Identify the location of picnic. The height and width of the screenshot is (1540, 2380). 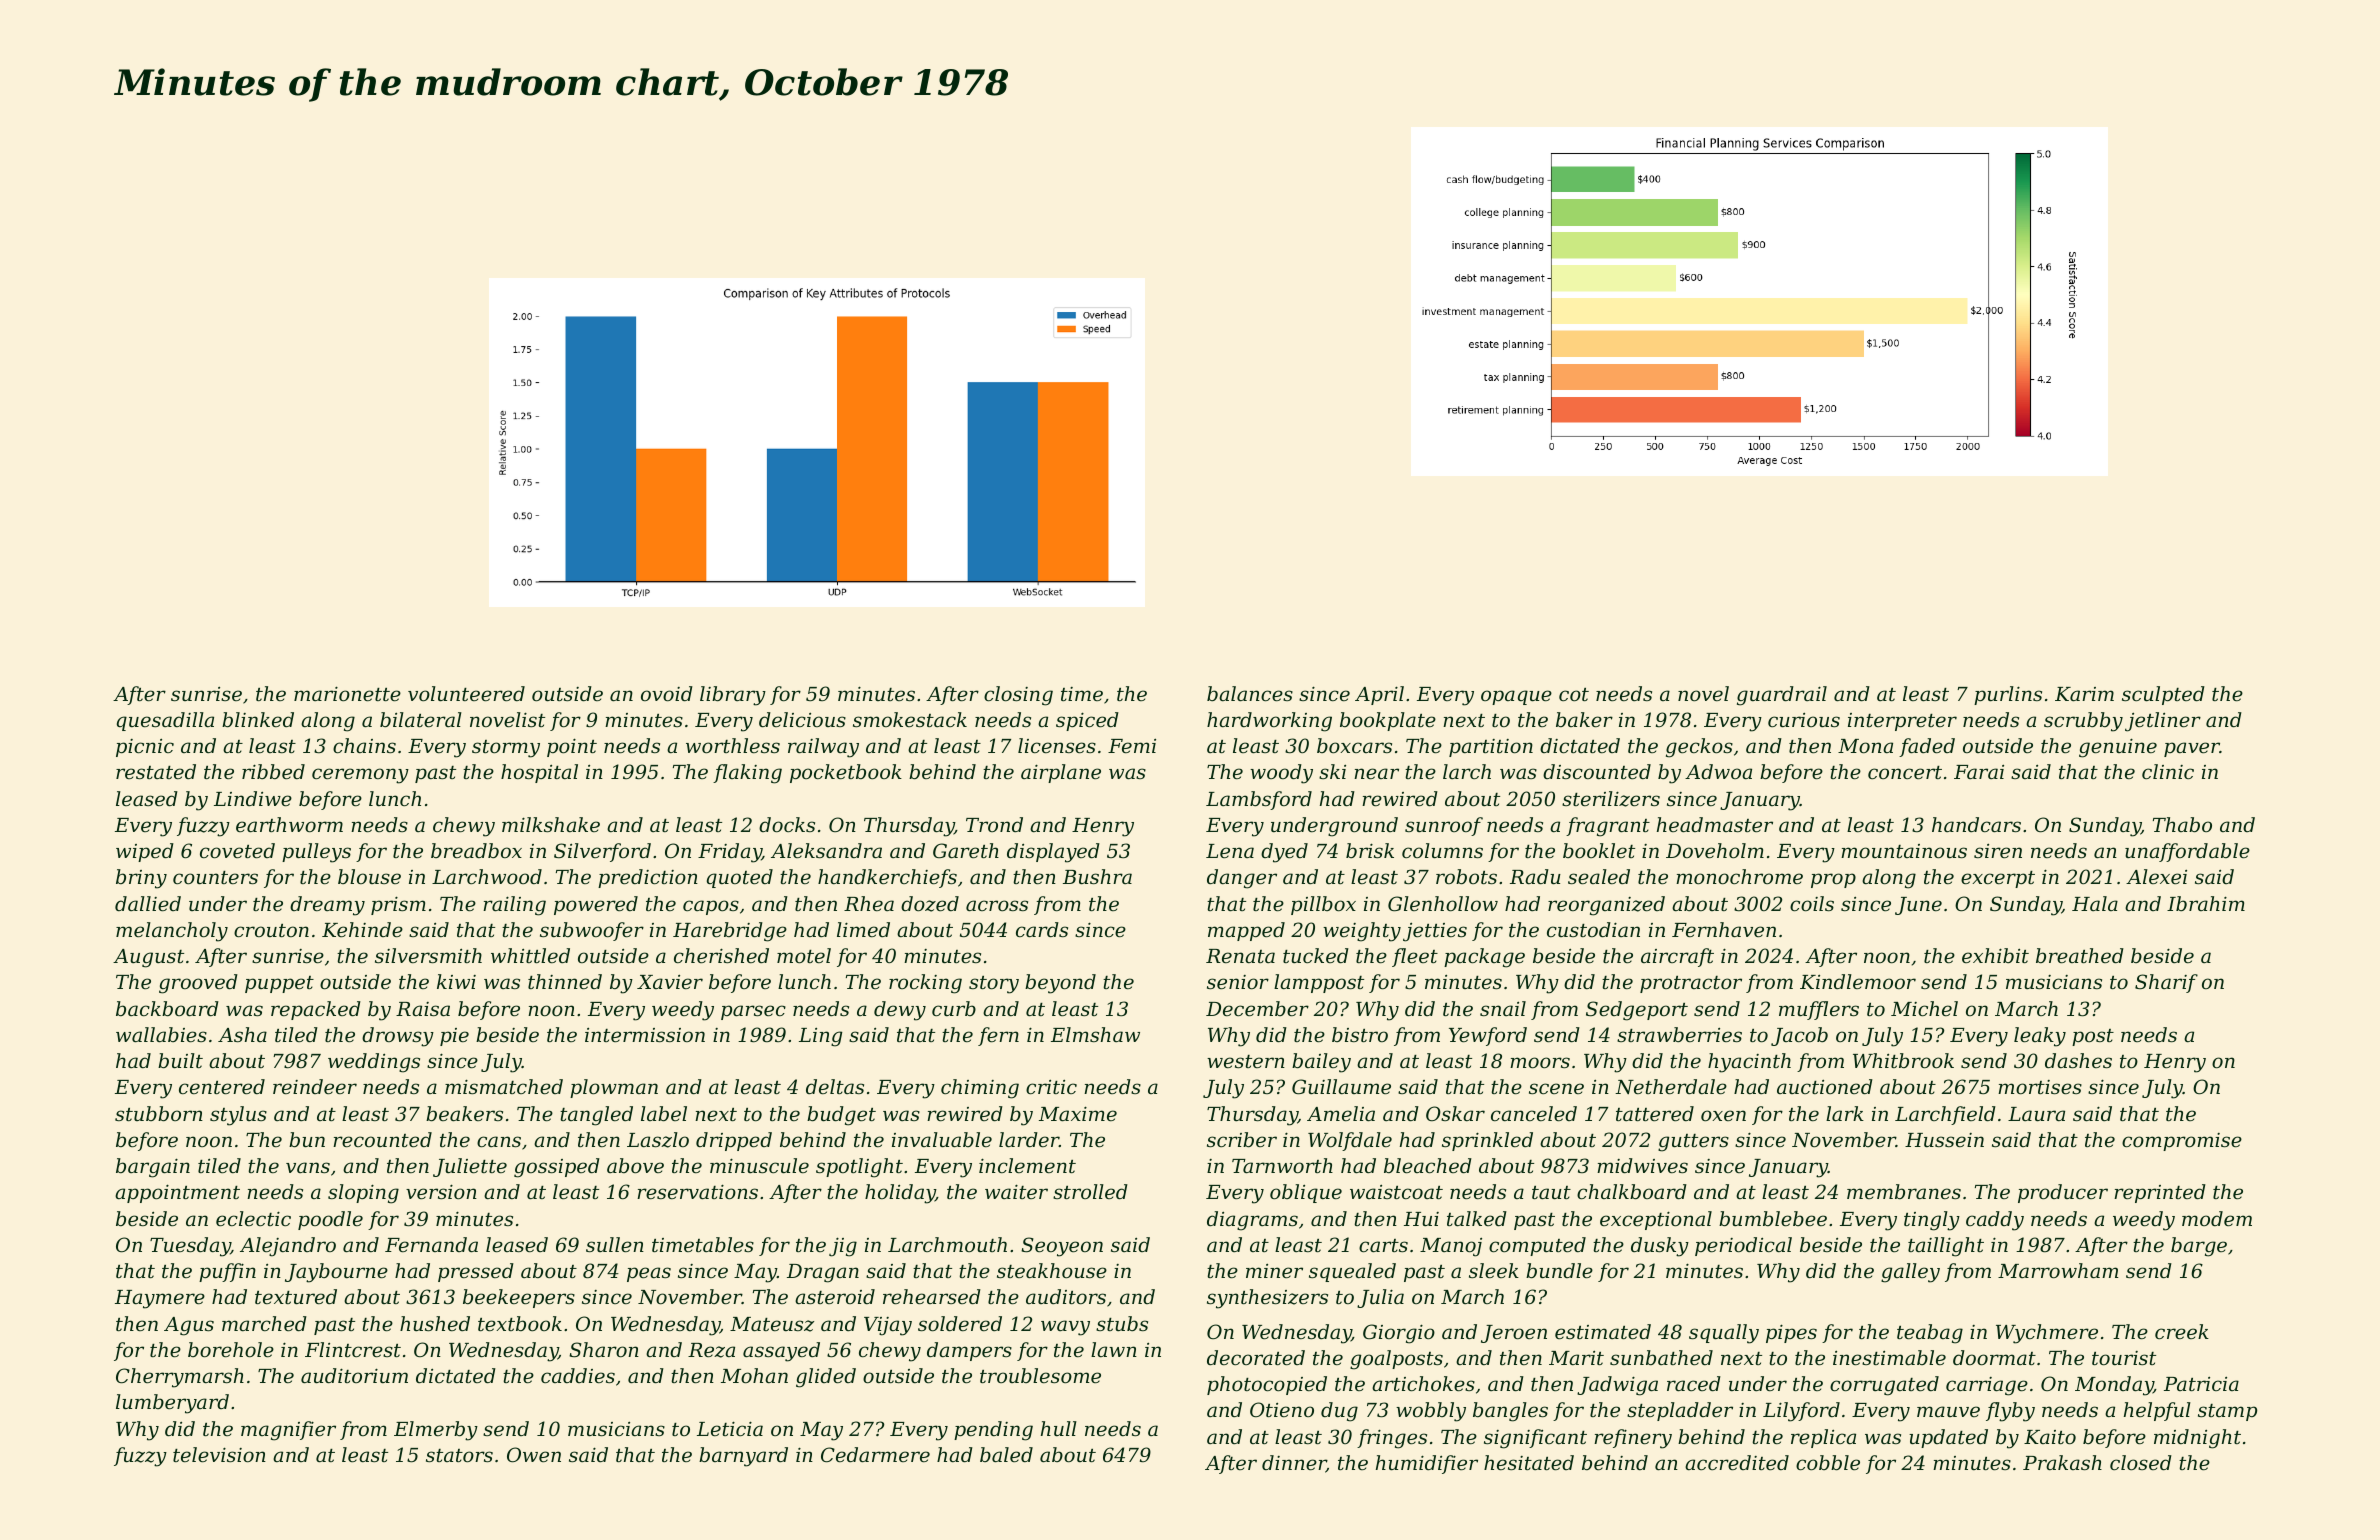
(145, 748).
